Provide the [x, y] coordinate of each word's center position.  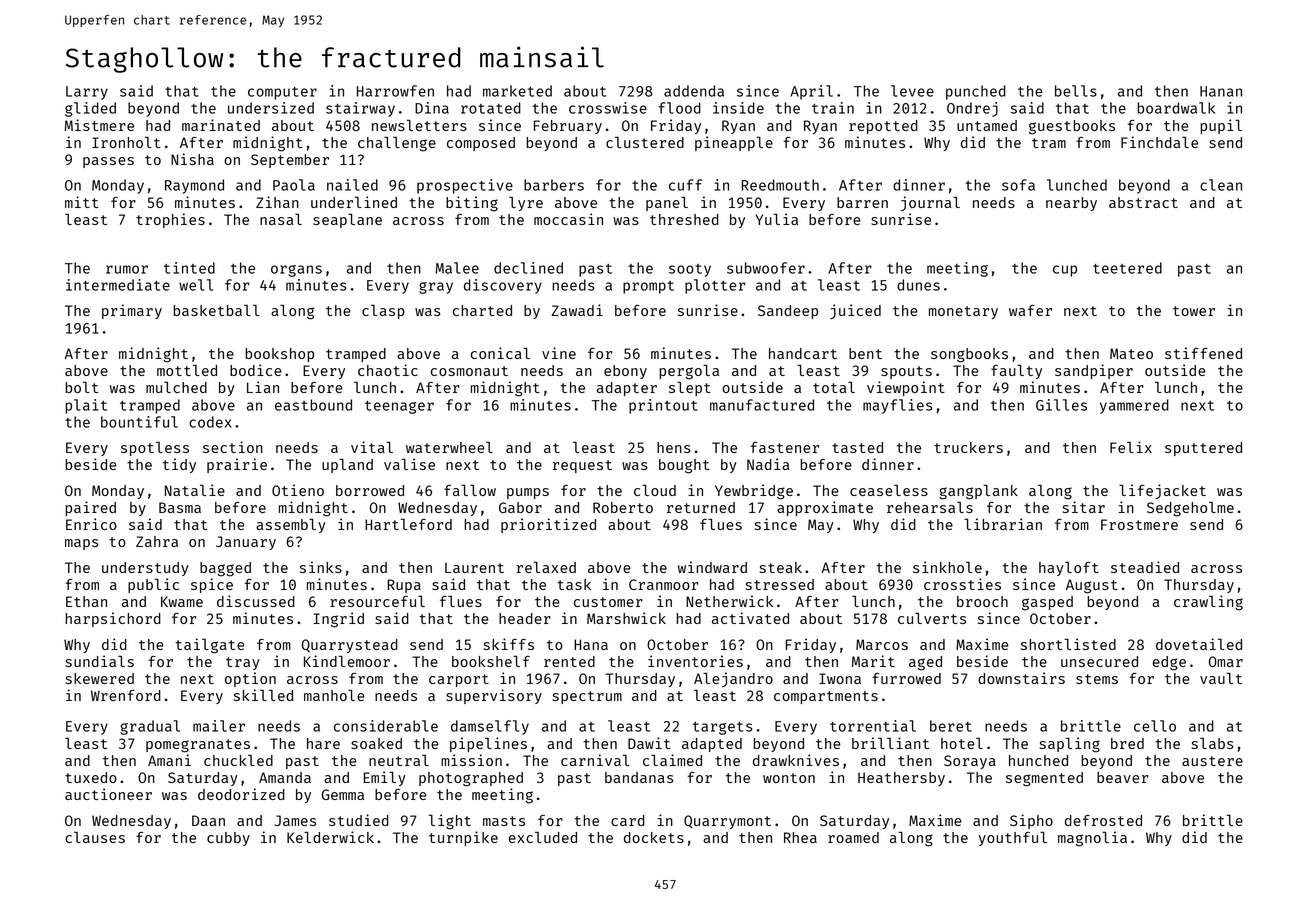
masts [504, 821]
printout [663, 406]
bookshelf [491, 661]
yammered [1134, 406]
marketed [517, 91]
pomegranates [198, 746]
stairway [360, 109]
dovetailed [1199, 644]
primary [132, 311]
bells [1076, 91]
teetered [1127, 268]
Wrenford [126, 695]
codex [210, 422]
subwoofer [766, 268]
